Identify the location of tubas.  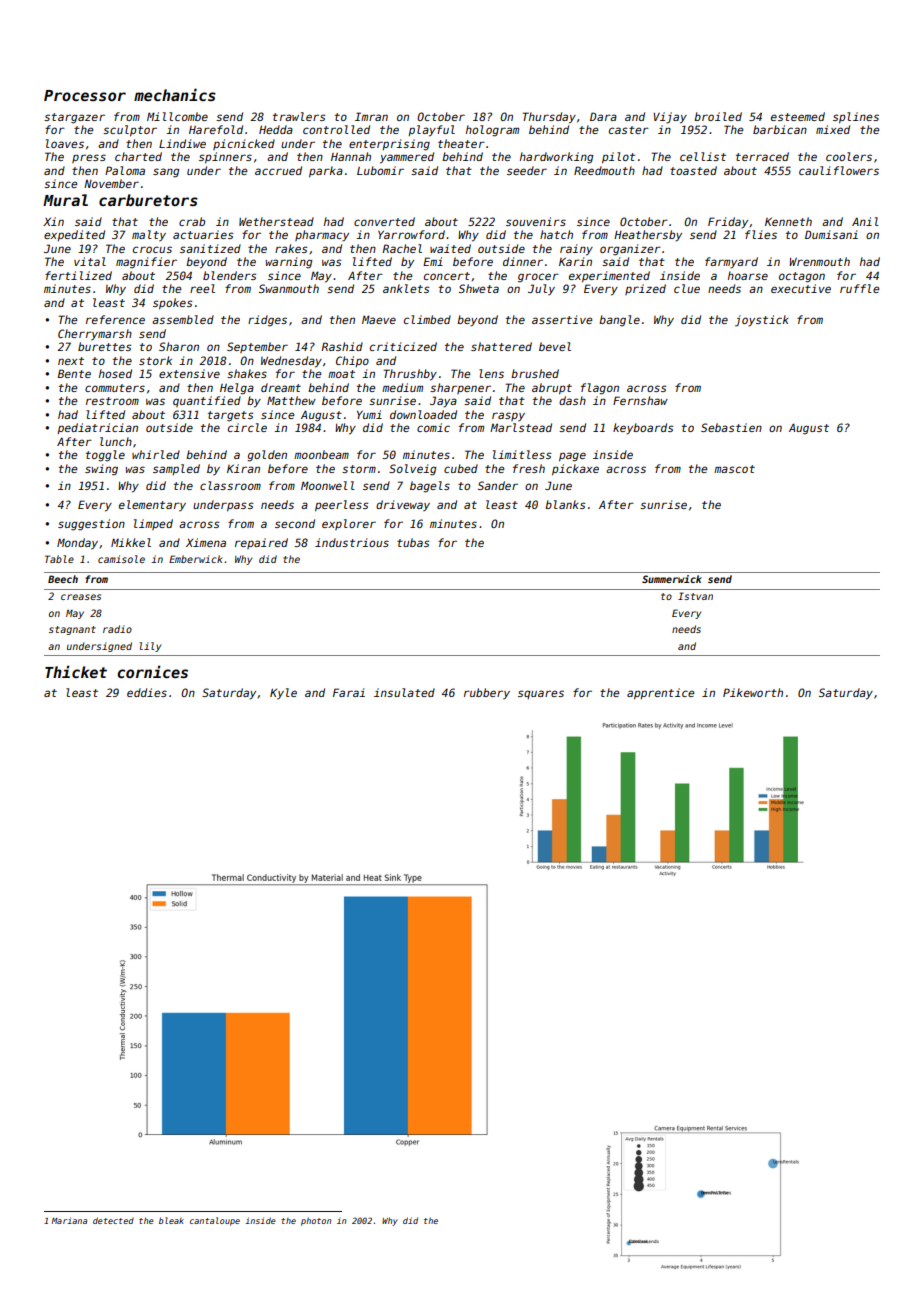
(413, 542).
